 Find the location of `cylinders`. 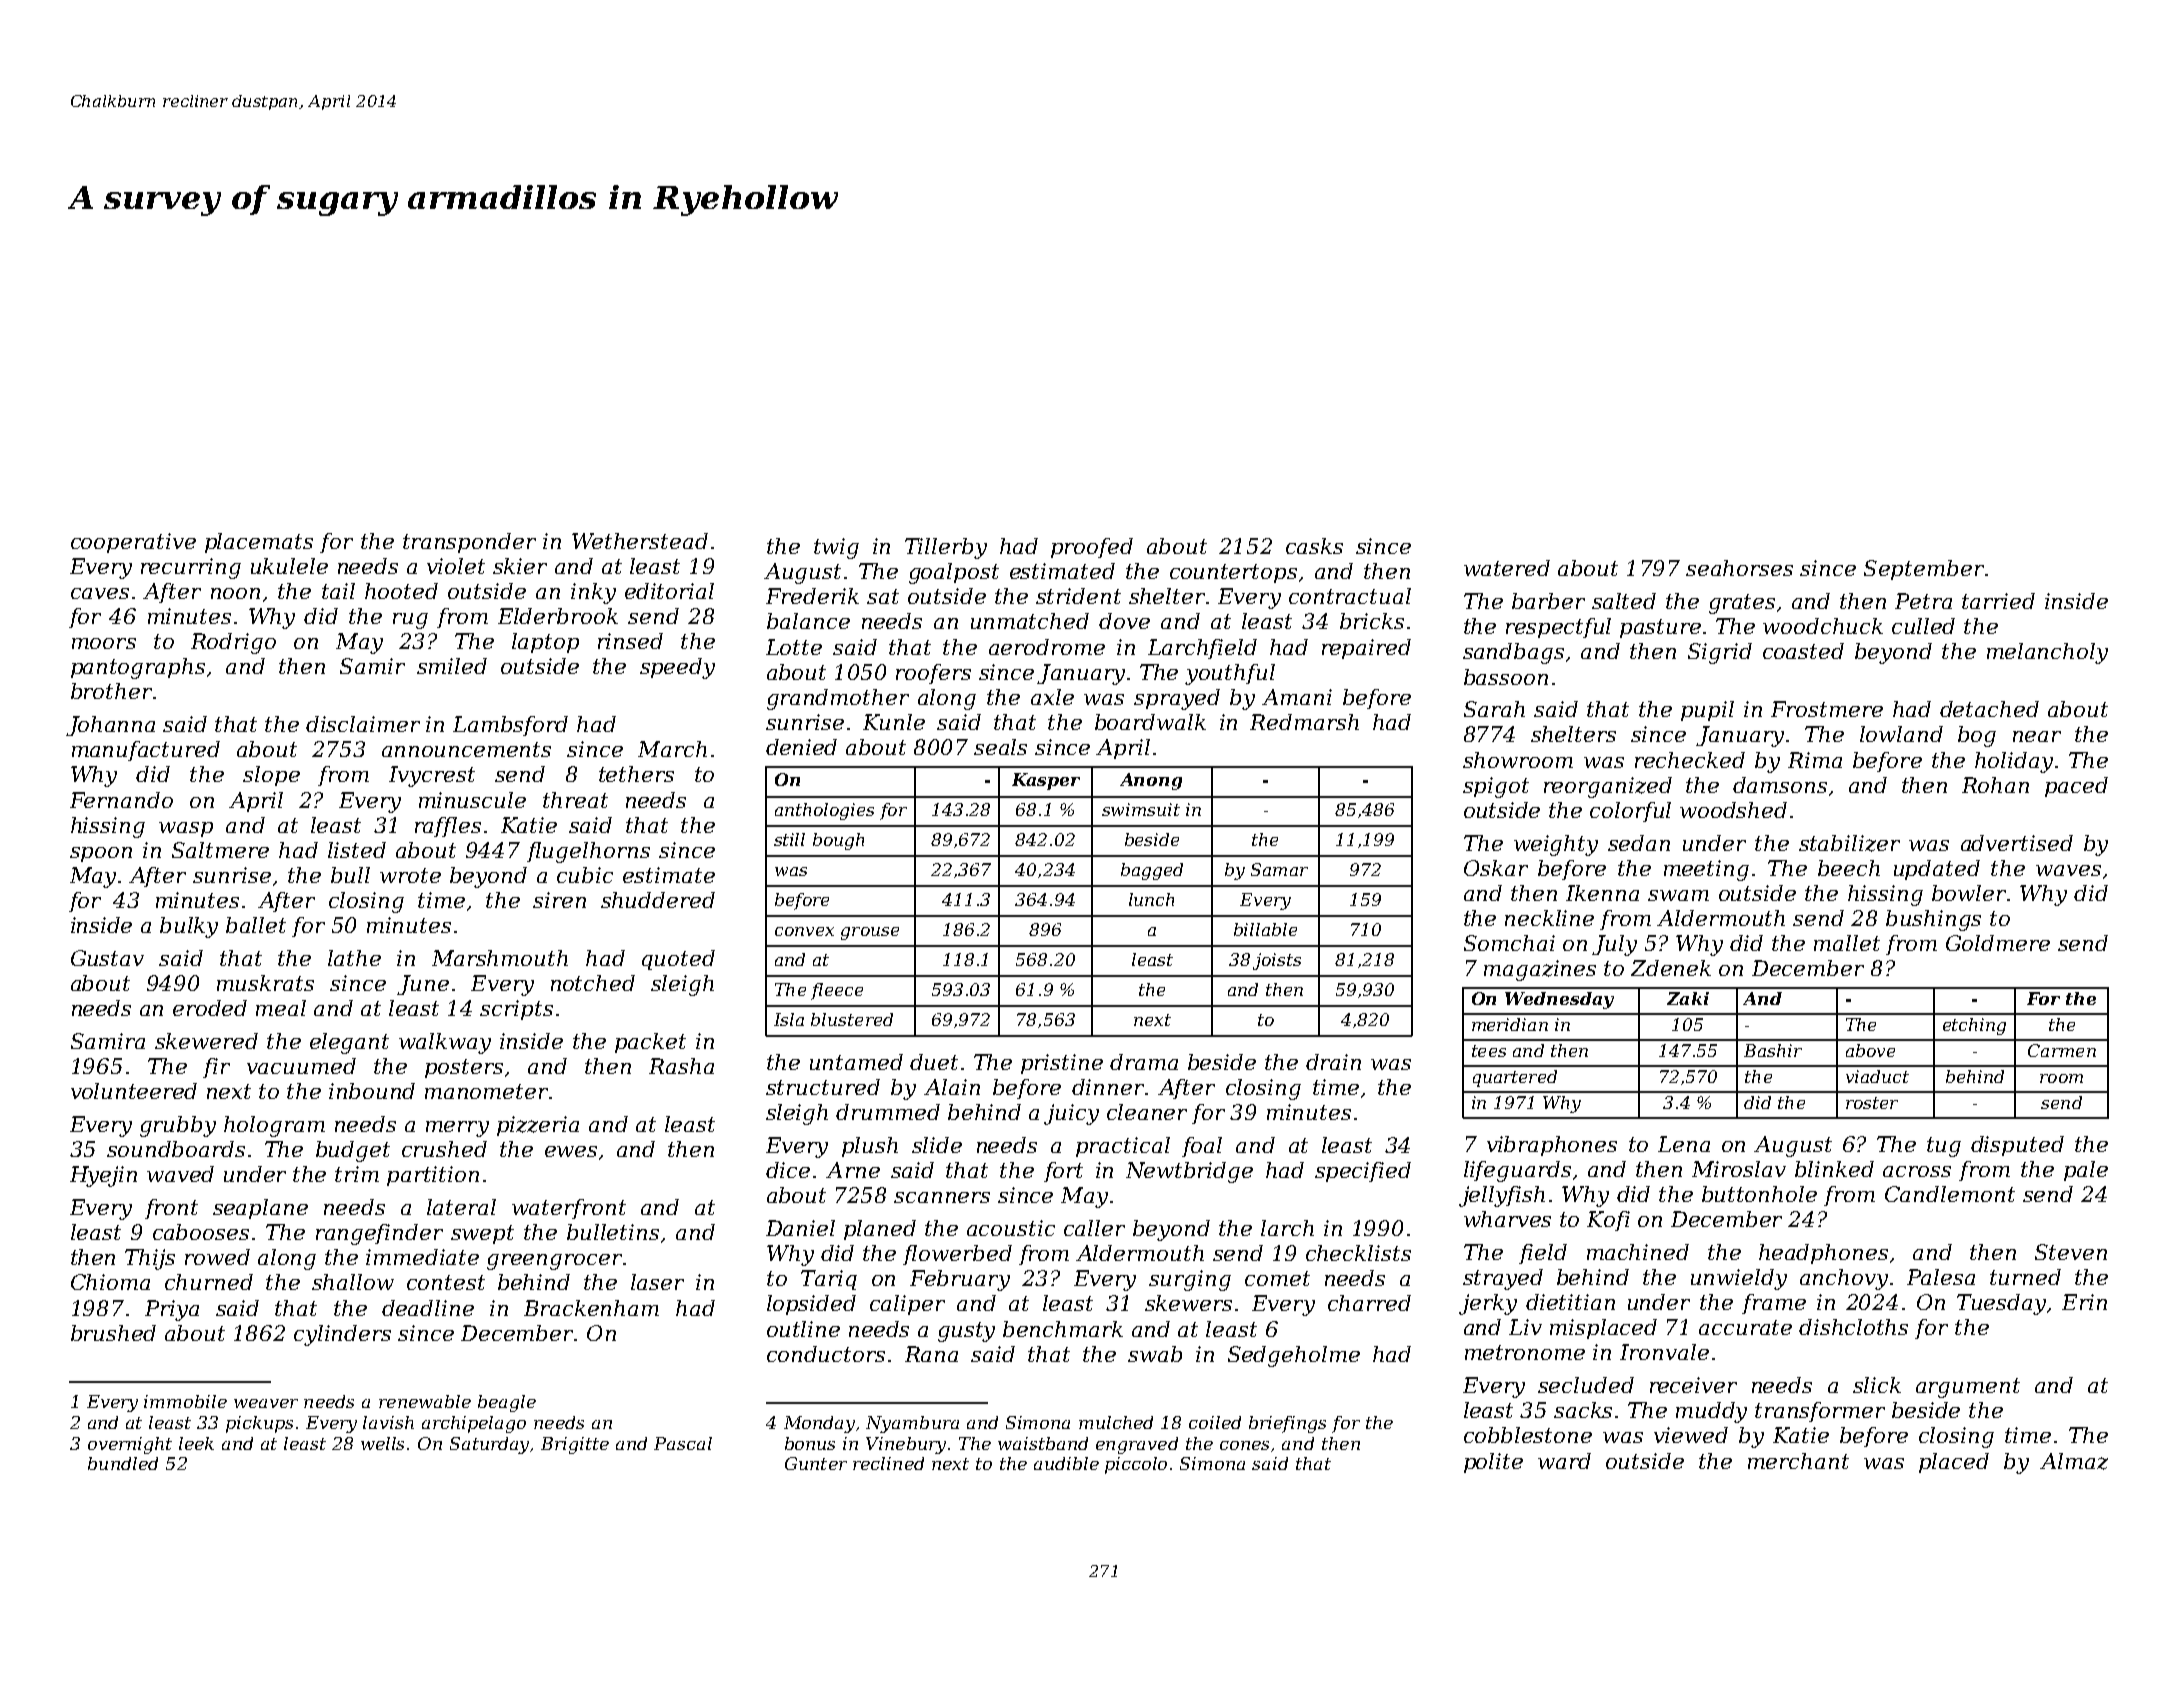

cylinders is located at coordinates (342, 1335).
